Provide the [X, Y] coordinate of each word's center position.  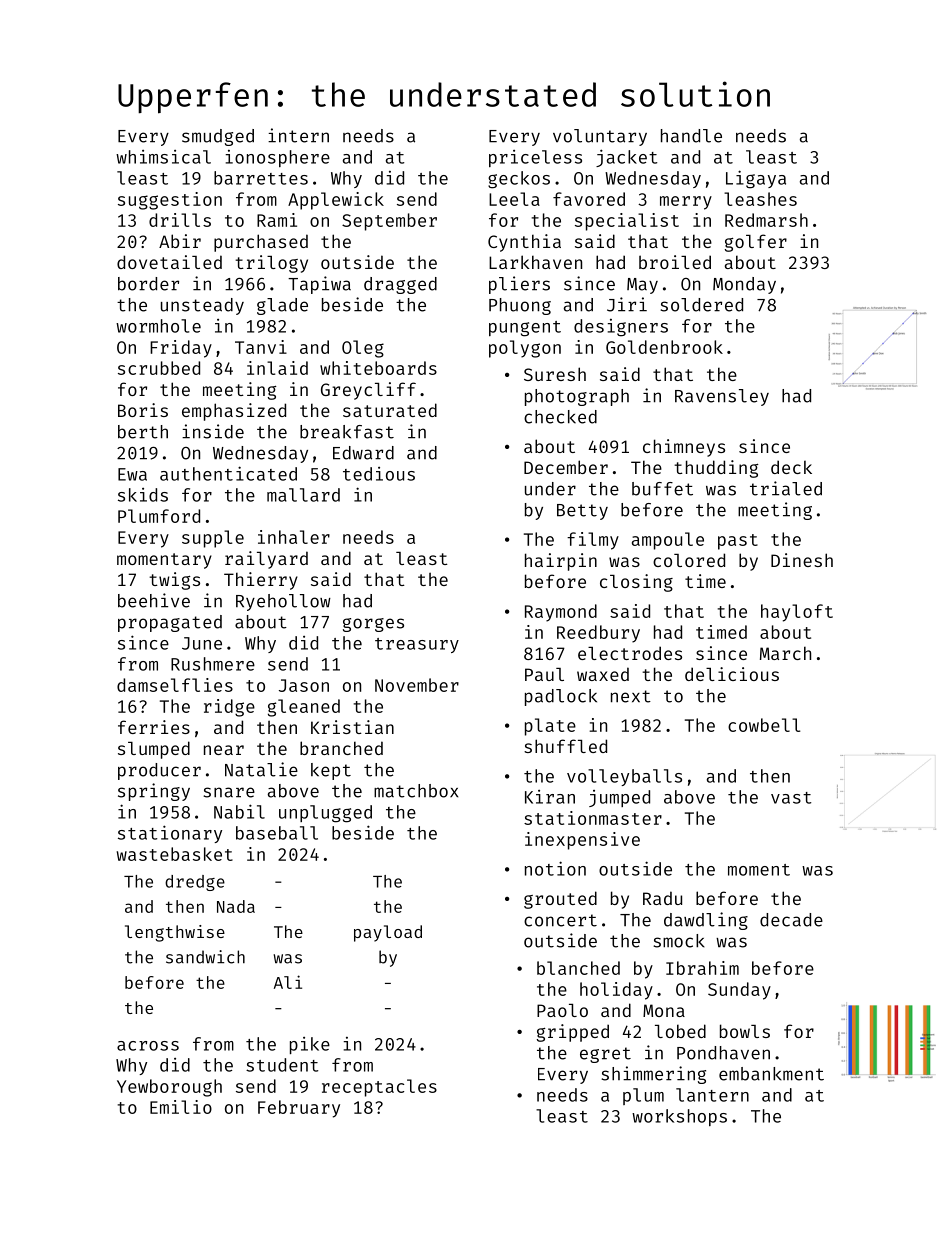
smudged [218, 137]
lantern [712, 1095]
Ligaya [756, 179]
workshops [679, 1117]
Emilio [181, 1107]
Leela [514, 199]
